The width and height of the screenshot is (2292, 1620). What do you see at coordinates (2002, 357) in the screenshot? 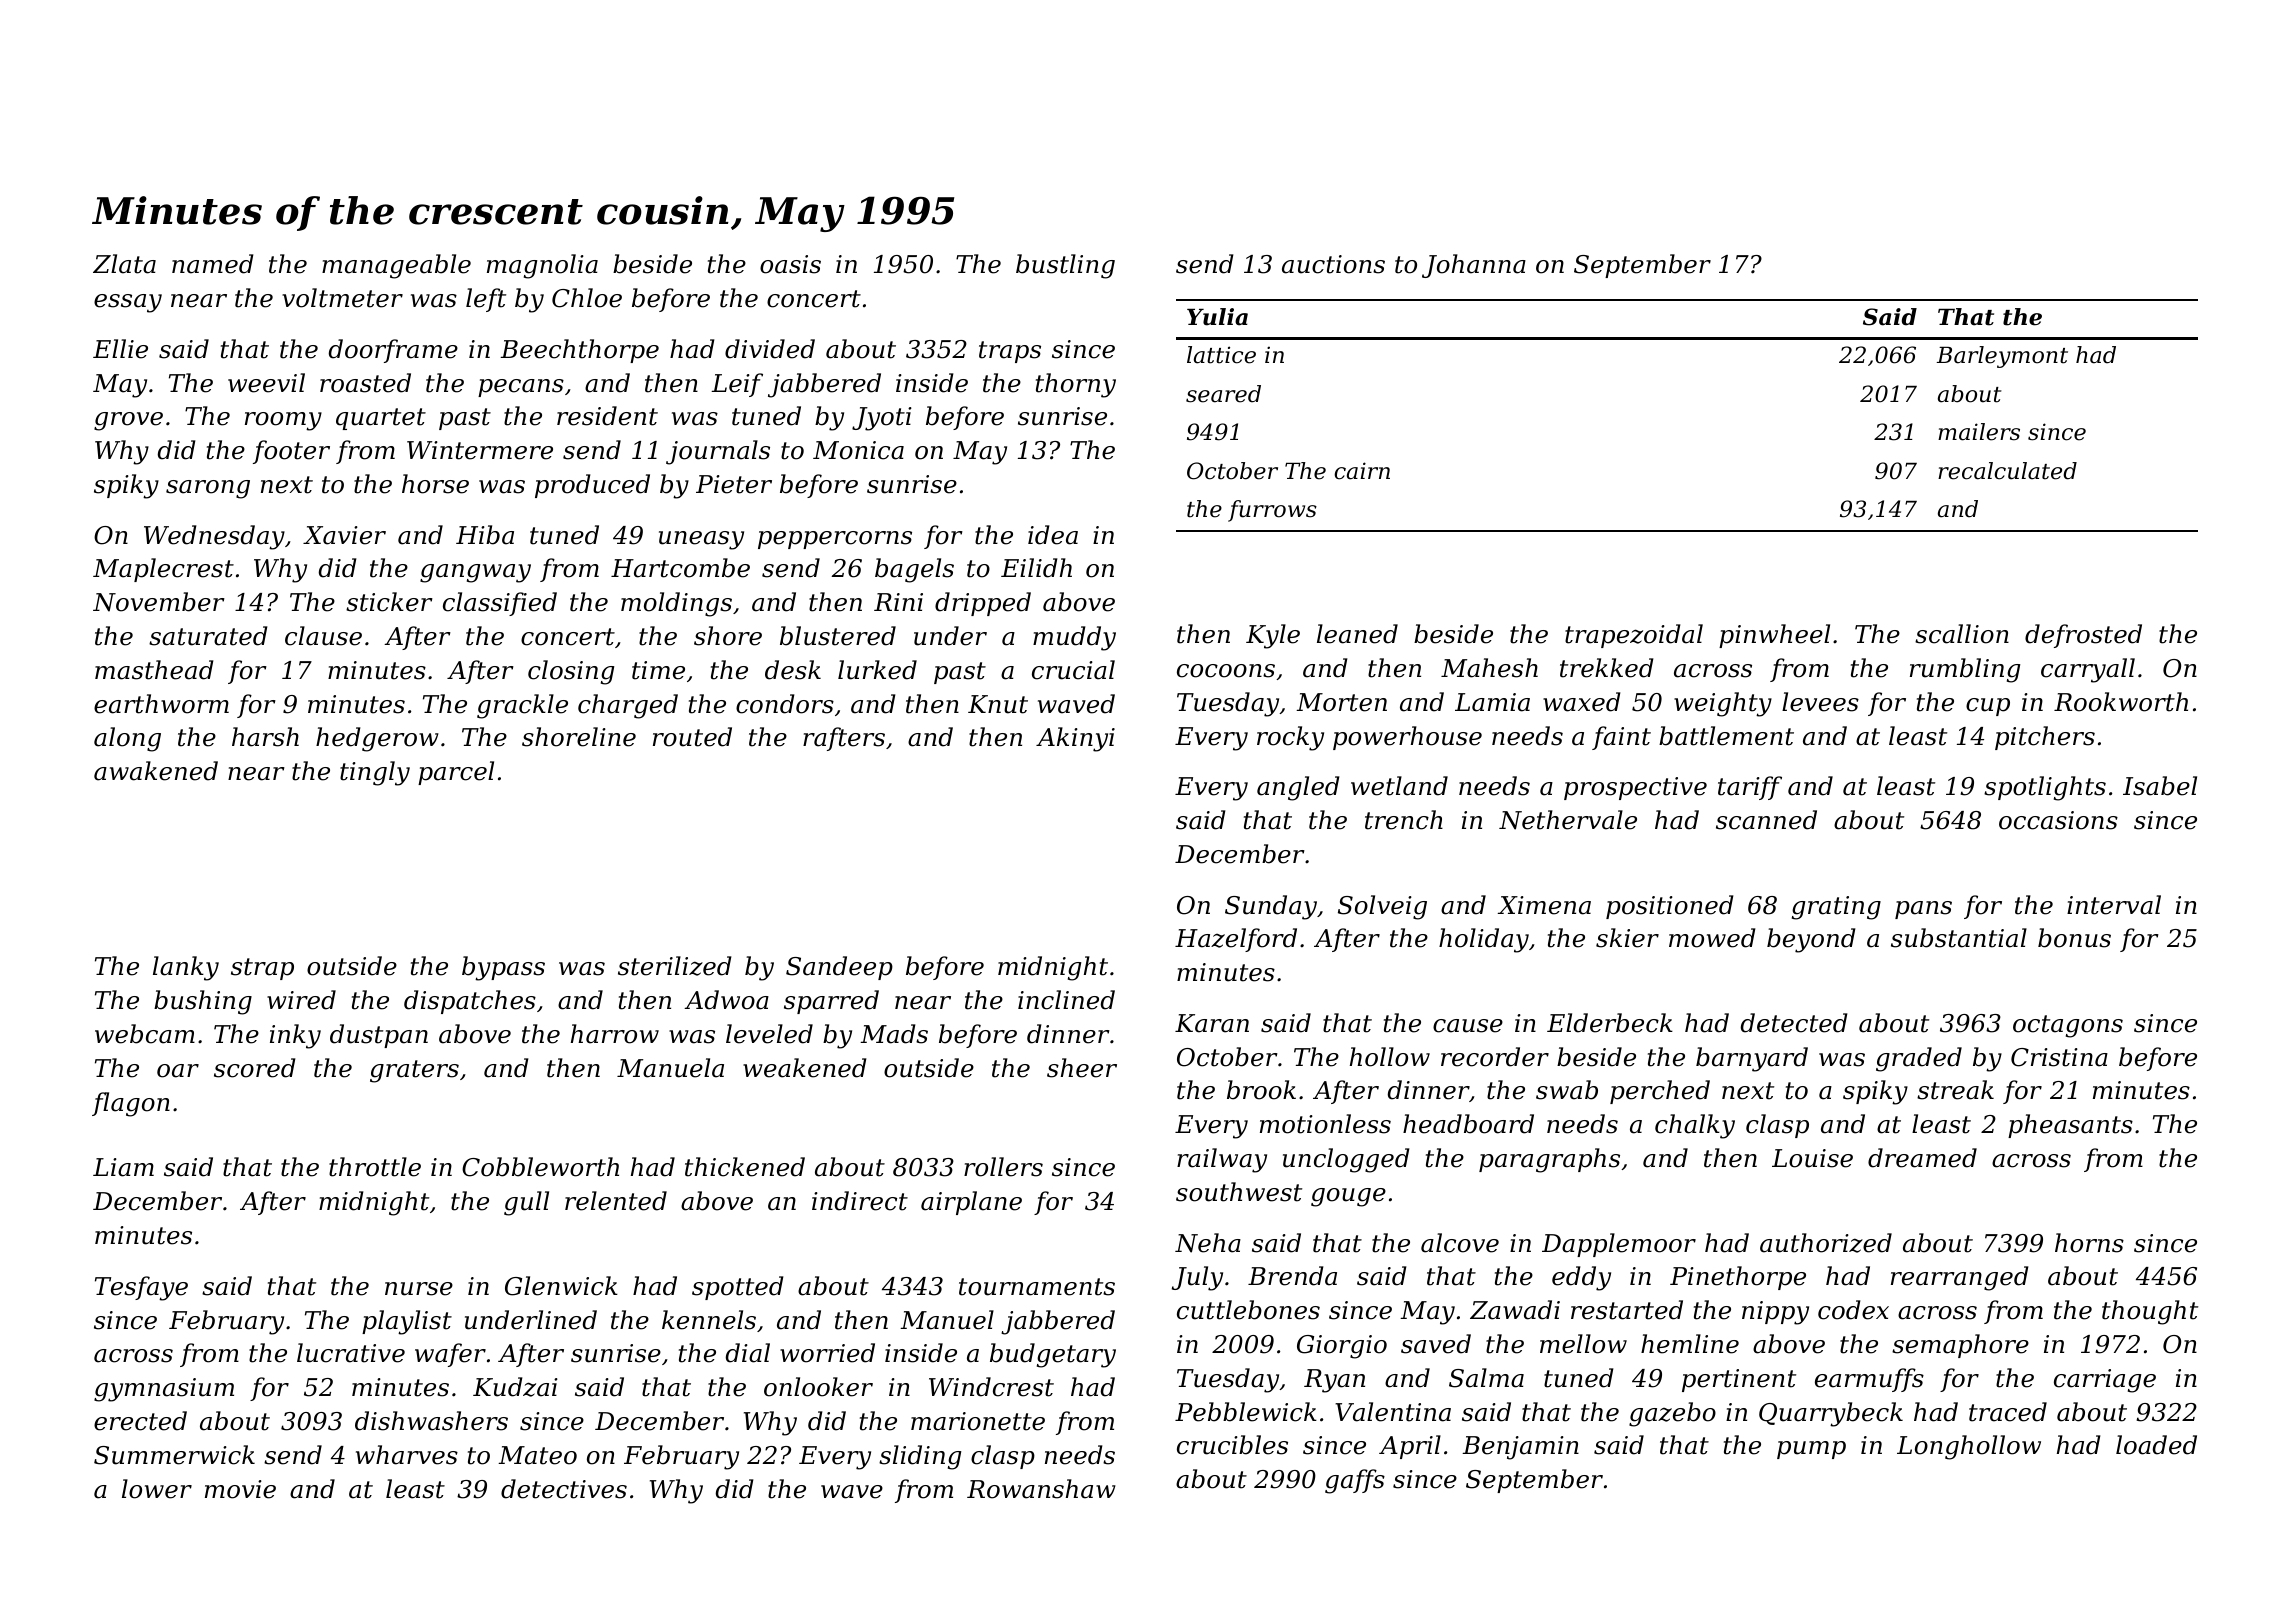
I see `Barleymont` at bounding box center [2002, 357].
